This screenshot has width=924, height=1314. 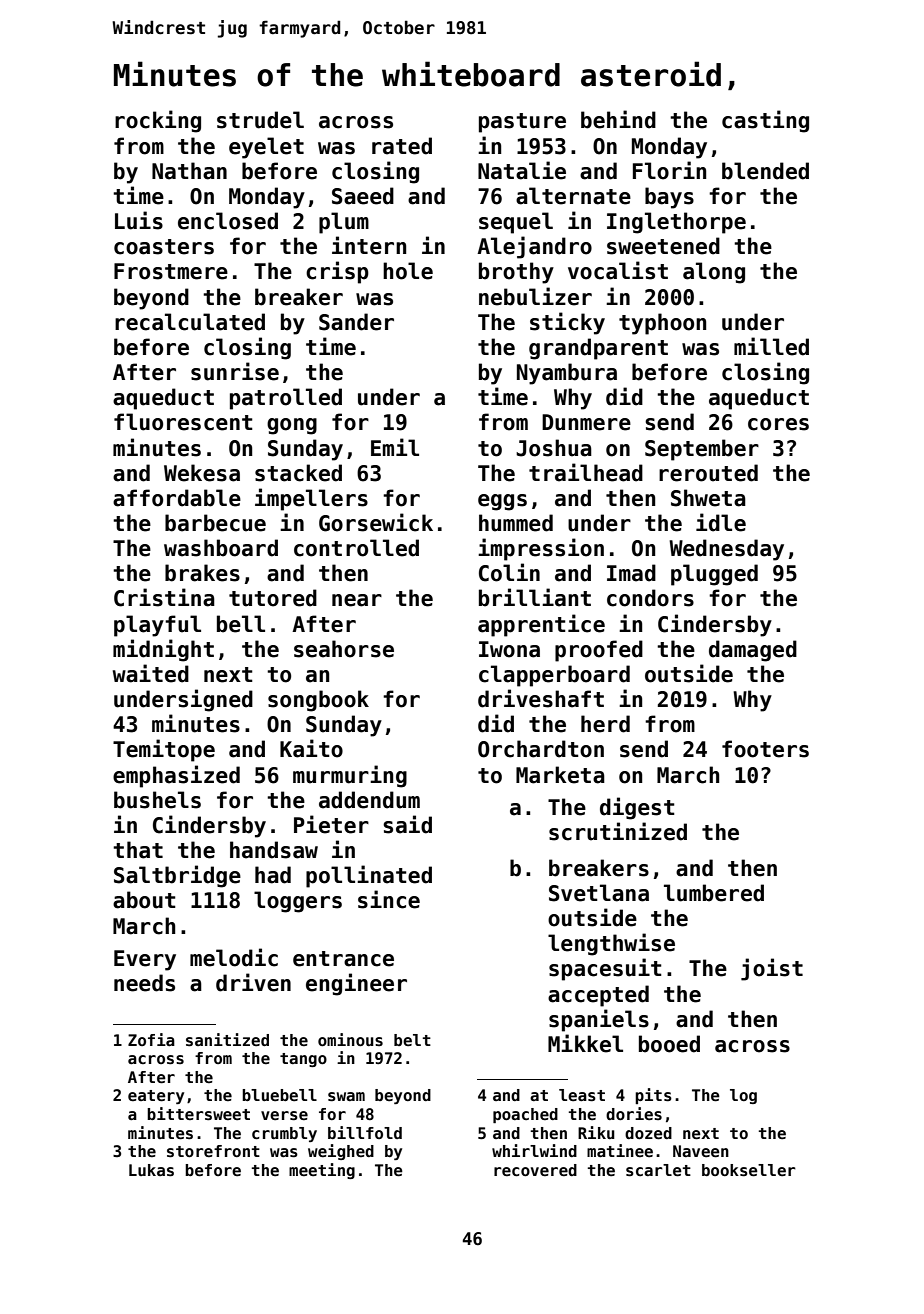 What do you see at coordinates (365, 1132) in the screenshot?
I see `billfold` at bounding box center [365, 1132].
